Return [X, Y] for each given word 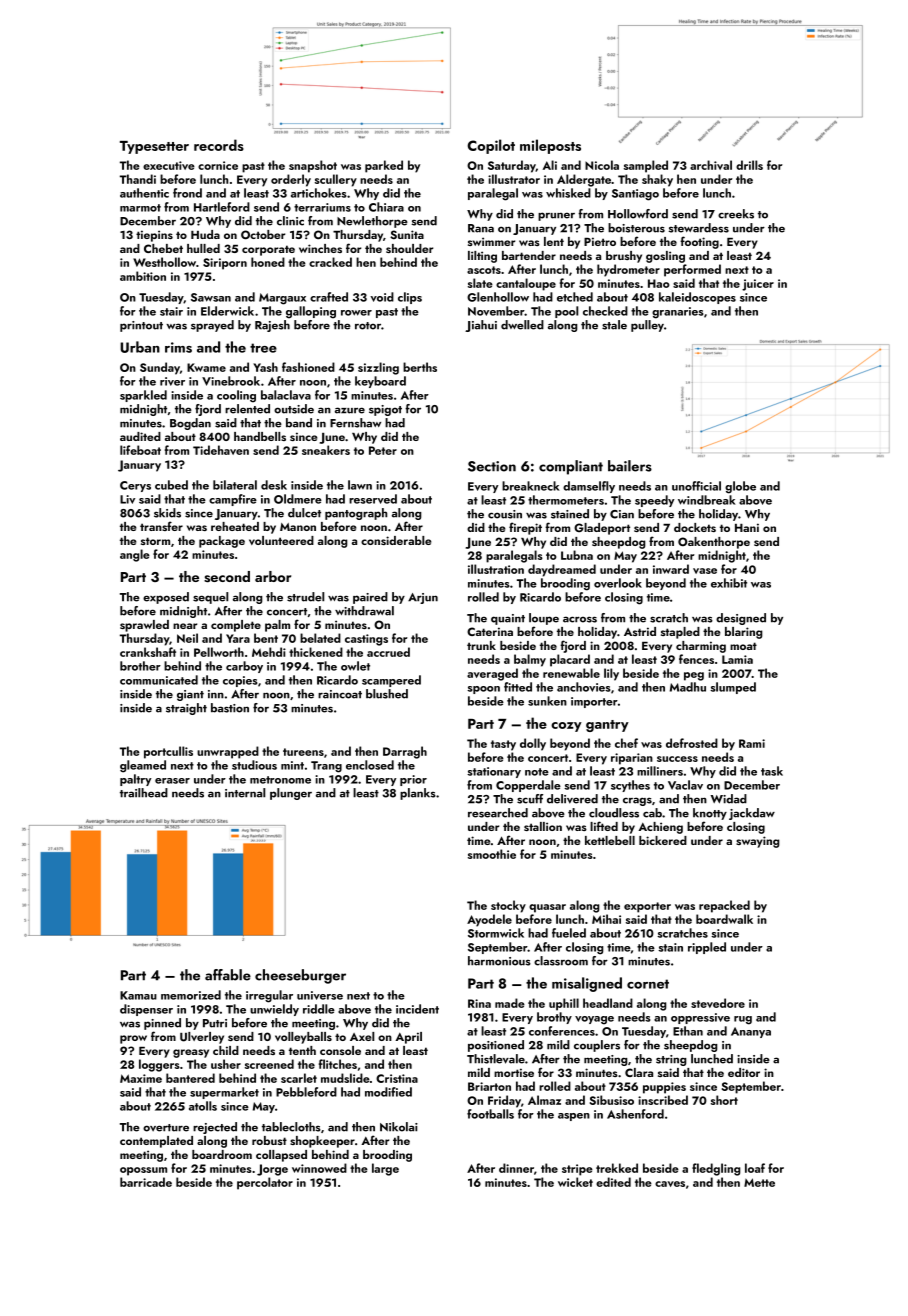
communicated [159, 680]
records [219, 145]
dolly [533, 744]
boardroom [222, 1154]
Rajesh [272, 326]
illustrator [514, 179]
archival [711, 165]
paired [370, 598]
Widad [729, 799]
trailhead [144, 793]
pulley [647, 326]
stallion [543, 826]
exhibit [729, 583]
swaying [757, 842]
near [185, 626]
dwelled [522, 325]
